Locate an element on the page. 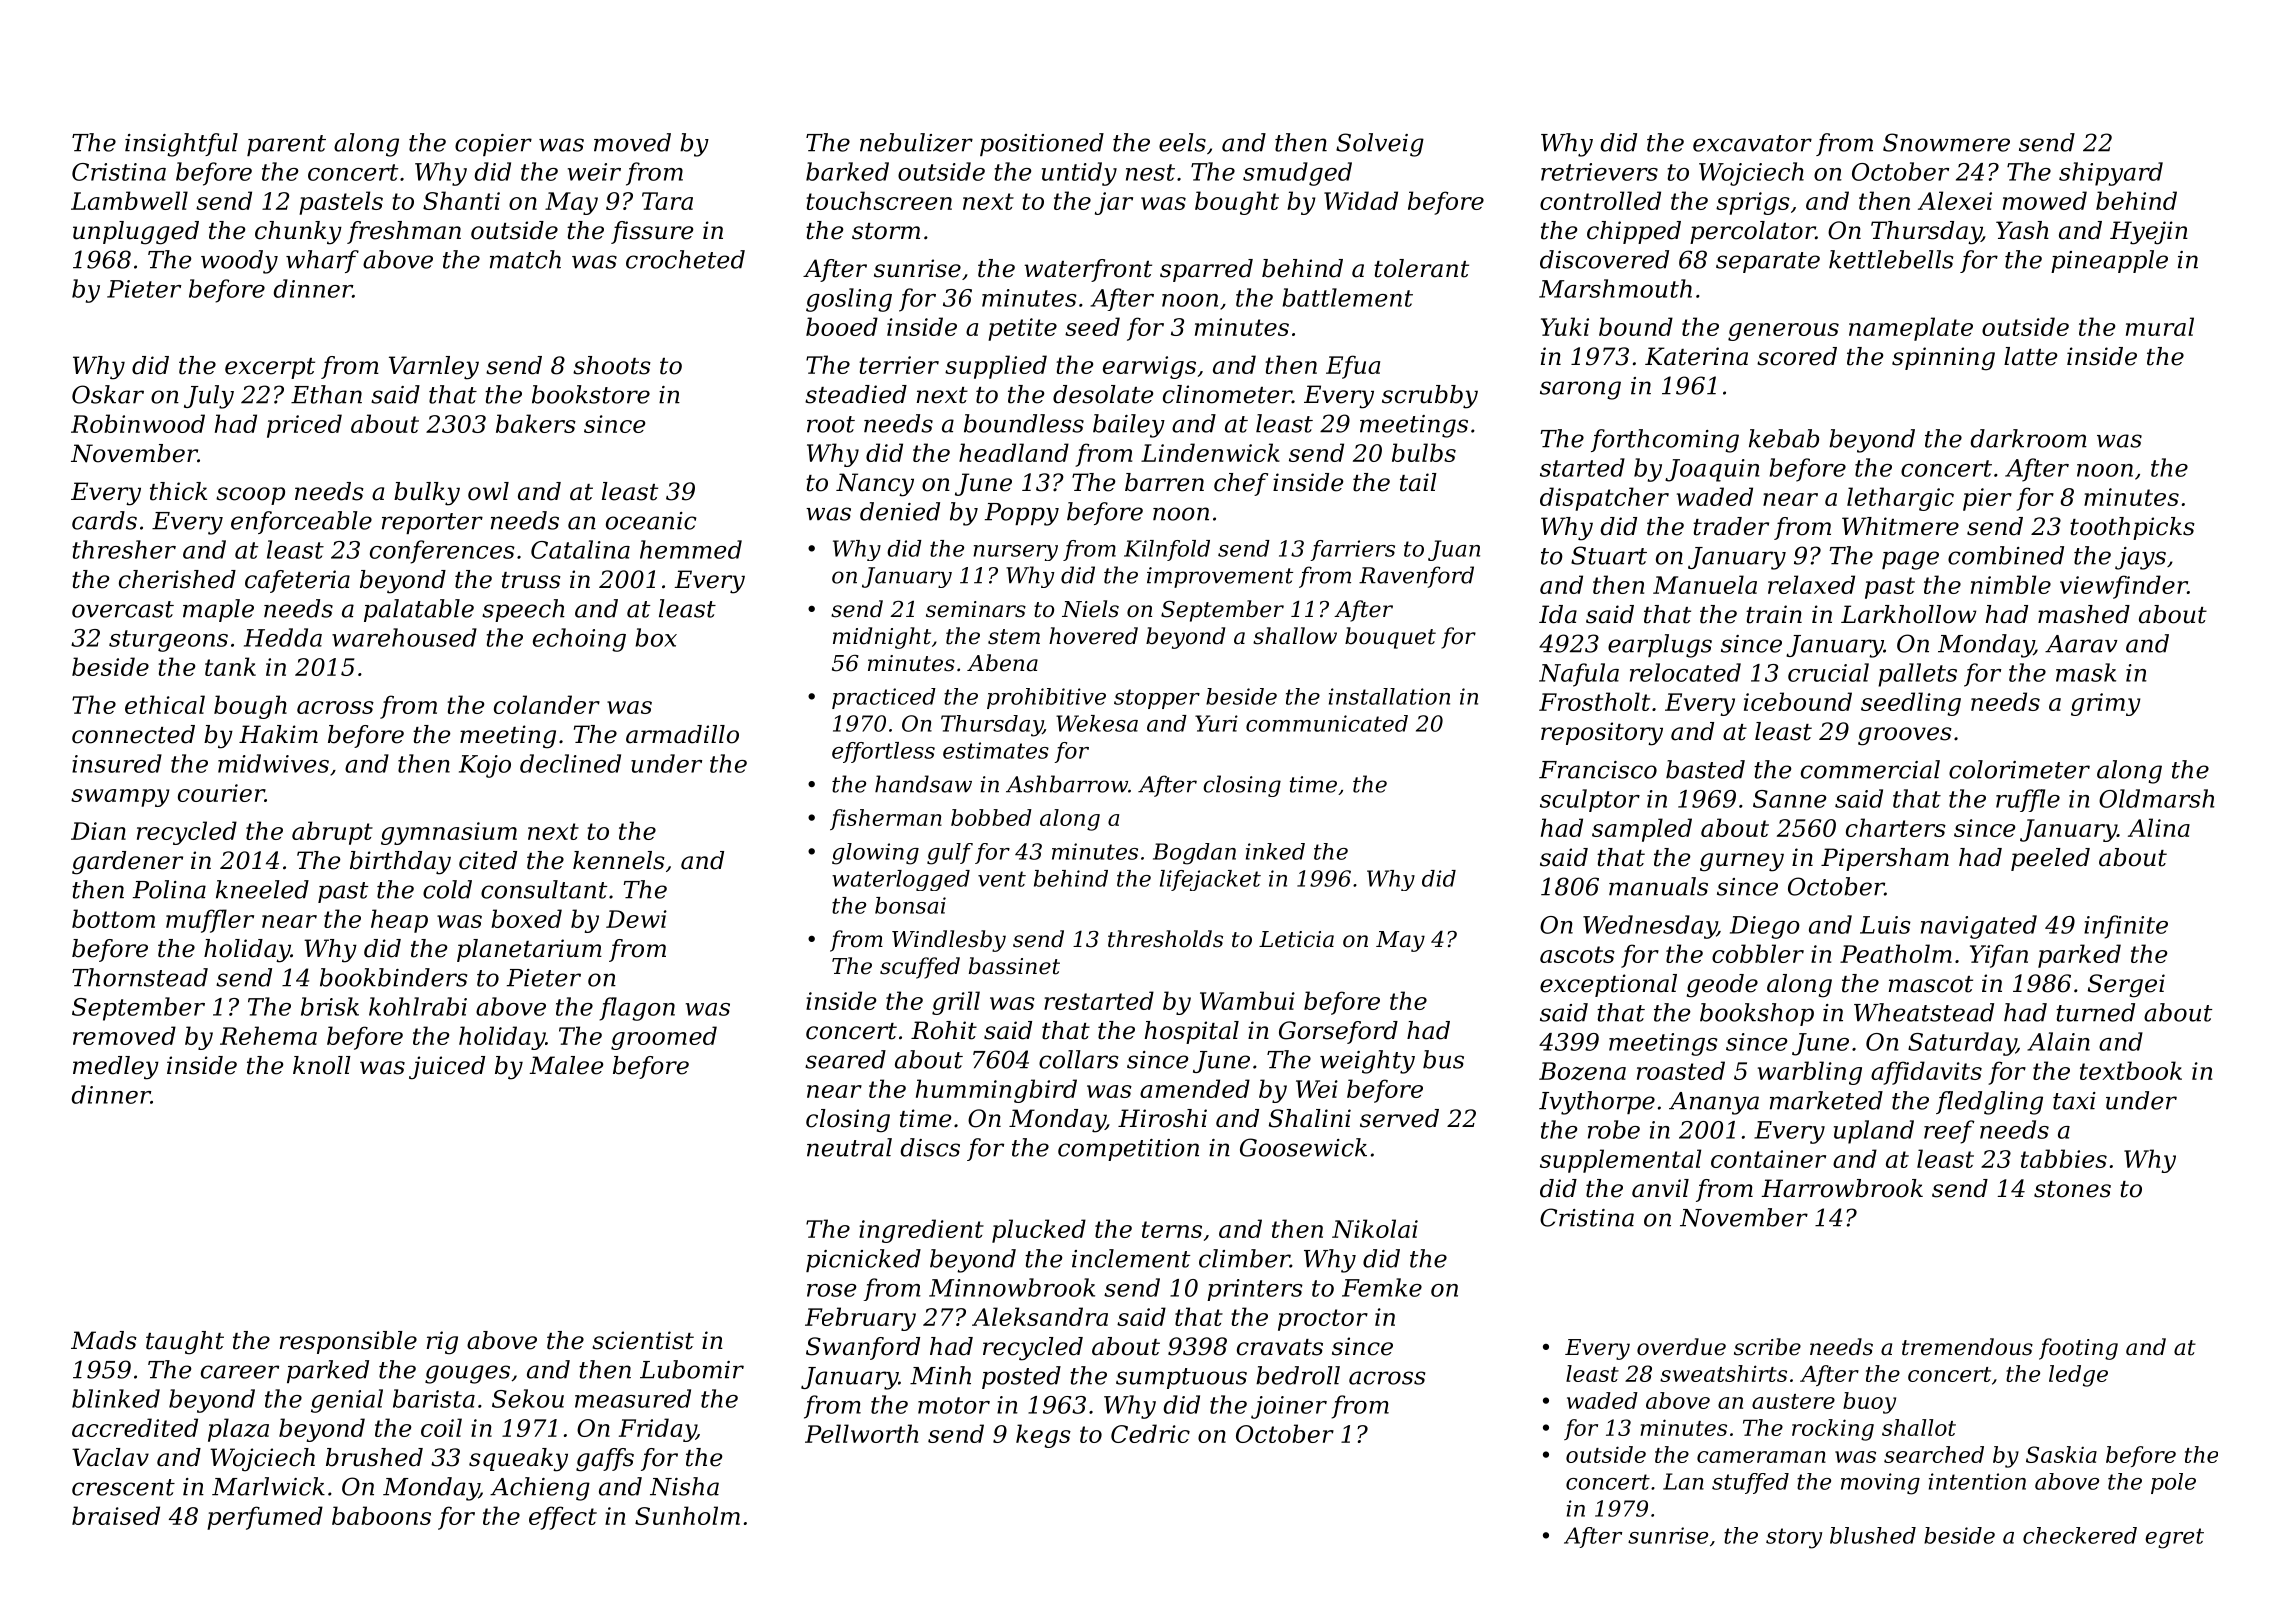 This page has height=1620, width=2292. Leticia is located at coordinates (1296, 939).
